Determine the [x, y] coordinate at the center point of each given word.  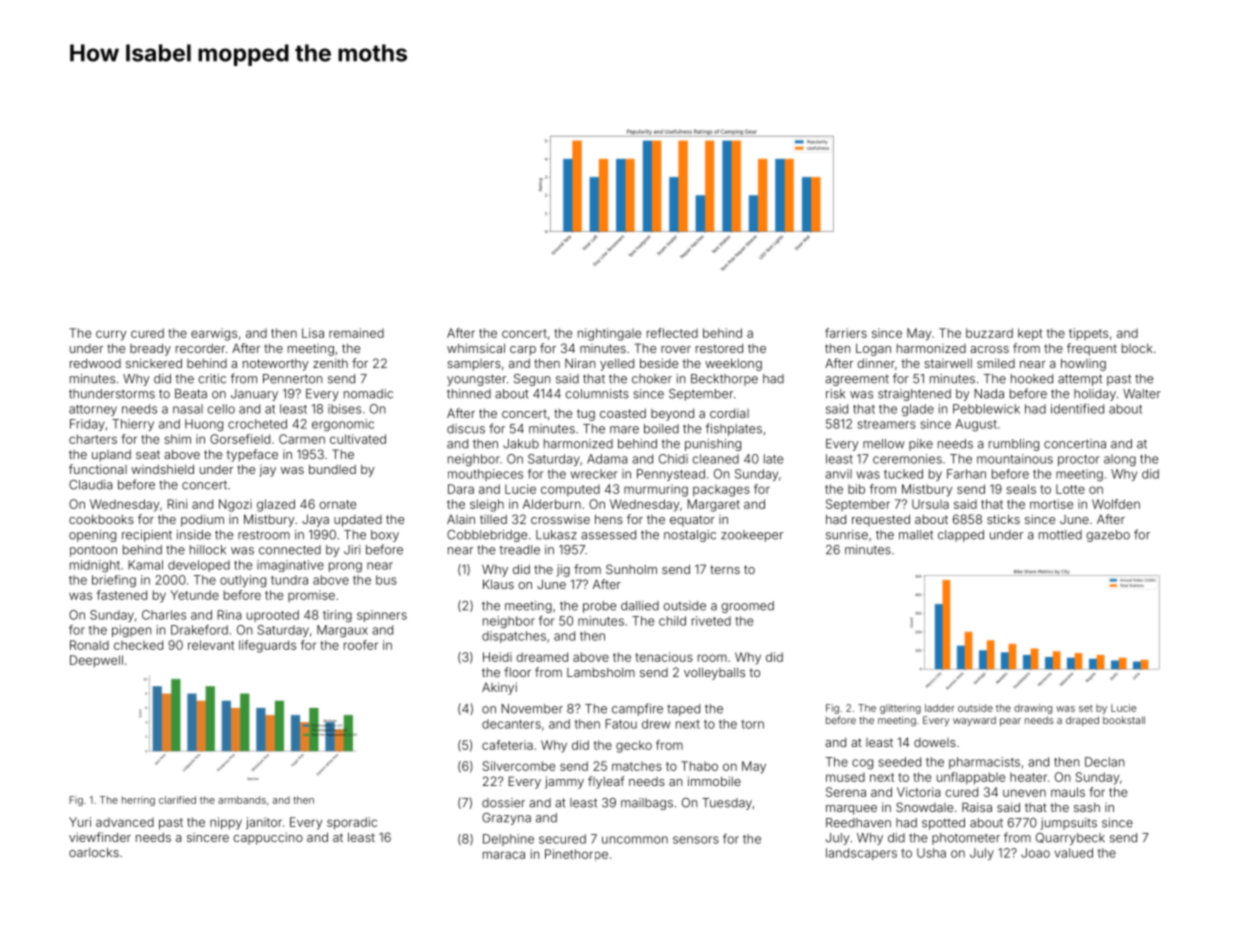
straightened [914, 395]
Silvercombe [519, 766]
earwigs [214, 334]
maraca [504, 855]
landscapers [861, 854]
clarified [177, 800]
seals [1021, 489]
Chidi [673, 459]
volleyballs [714, 673]
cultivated [358, 439]
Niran [580, 363]
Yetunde [194, 595]
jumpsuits [1068, 824]
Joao [1035, 853]
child [672, 621]
